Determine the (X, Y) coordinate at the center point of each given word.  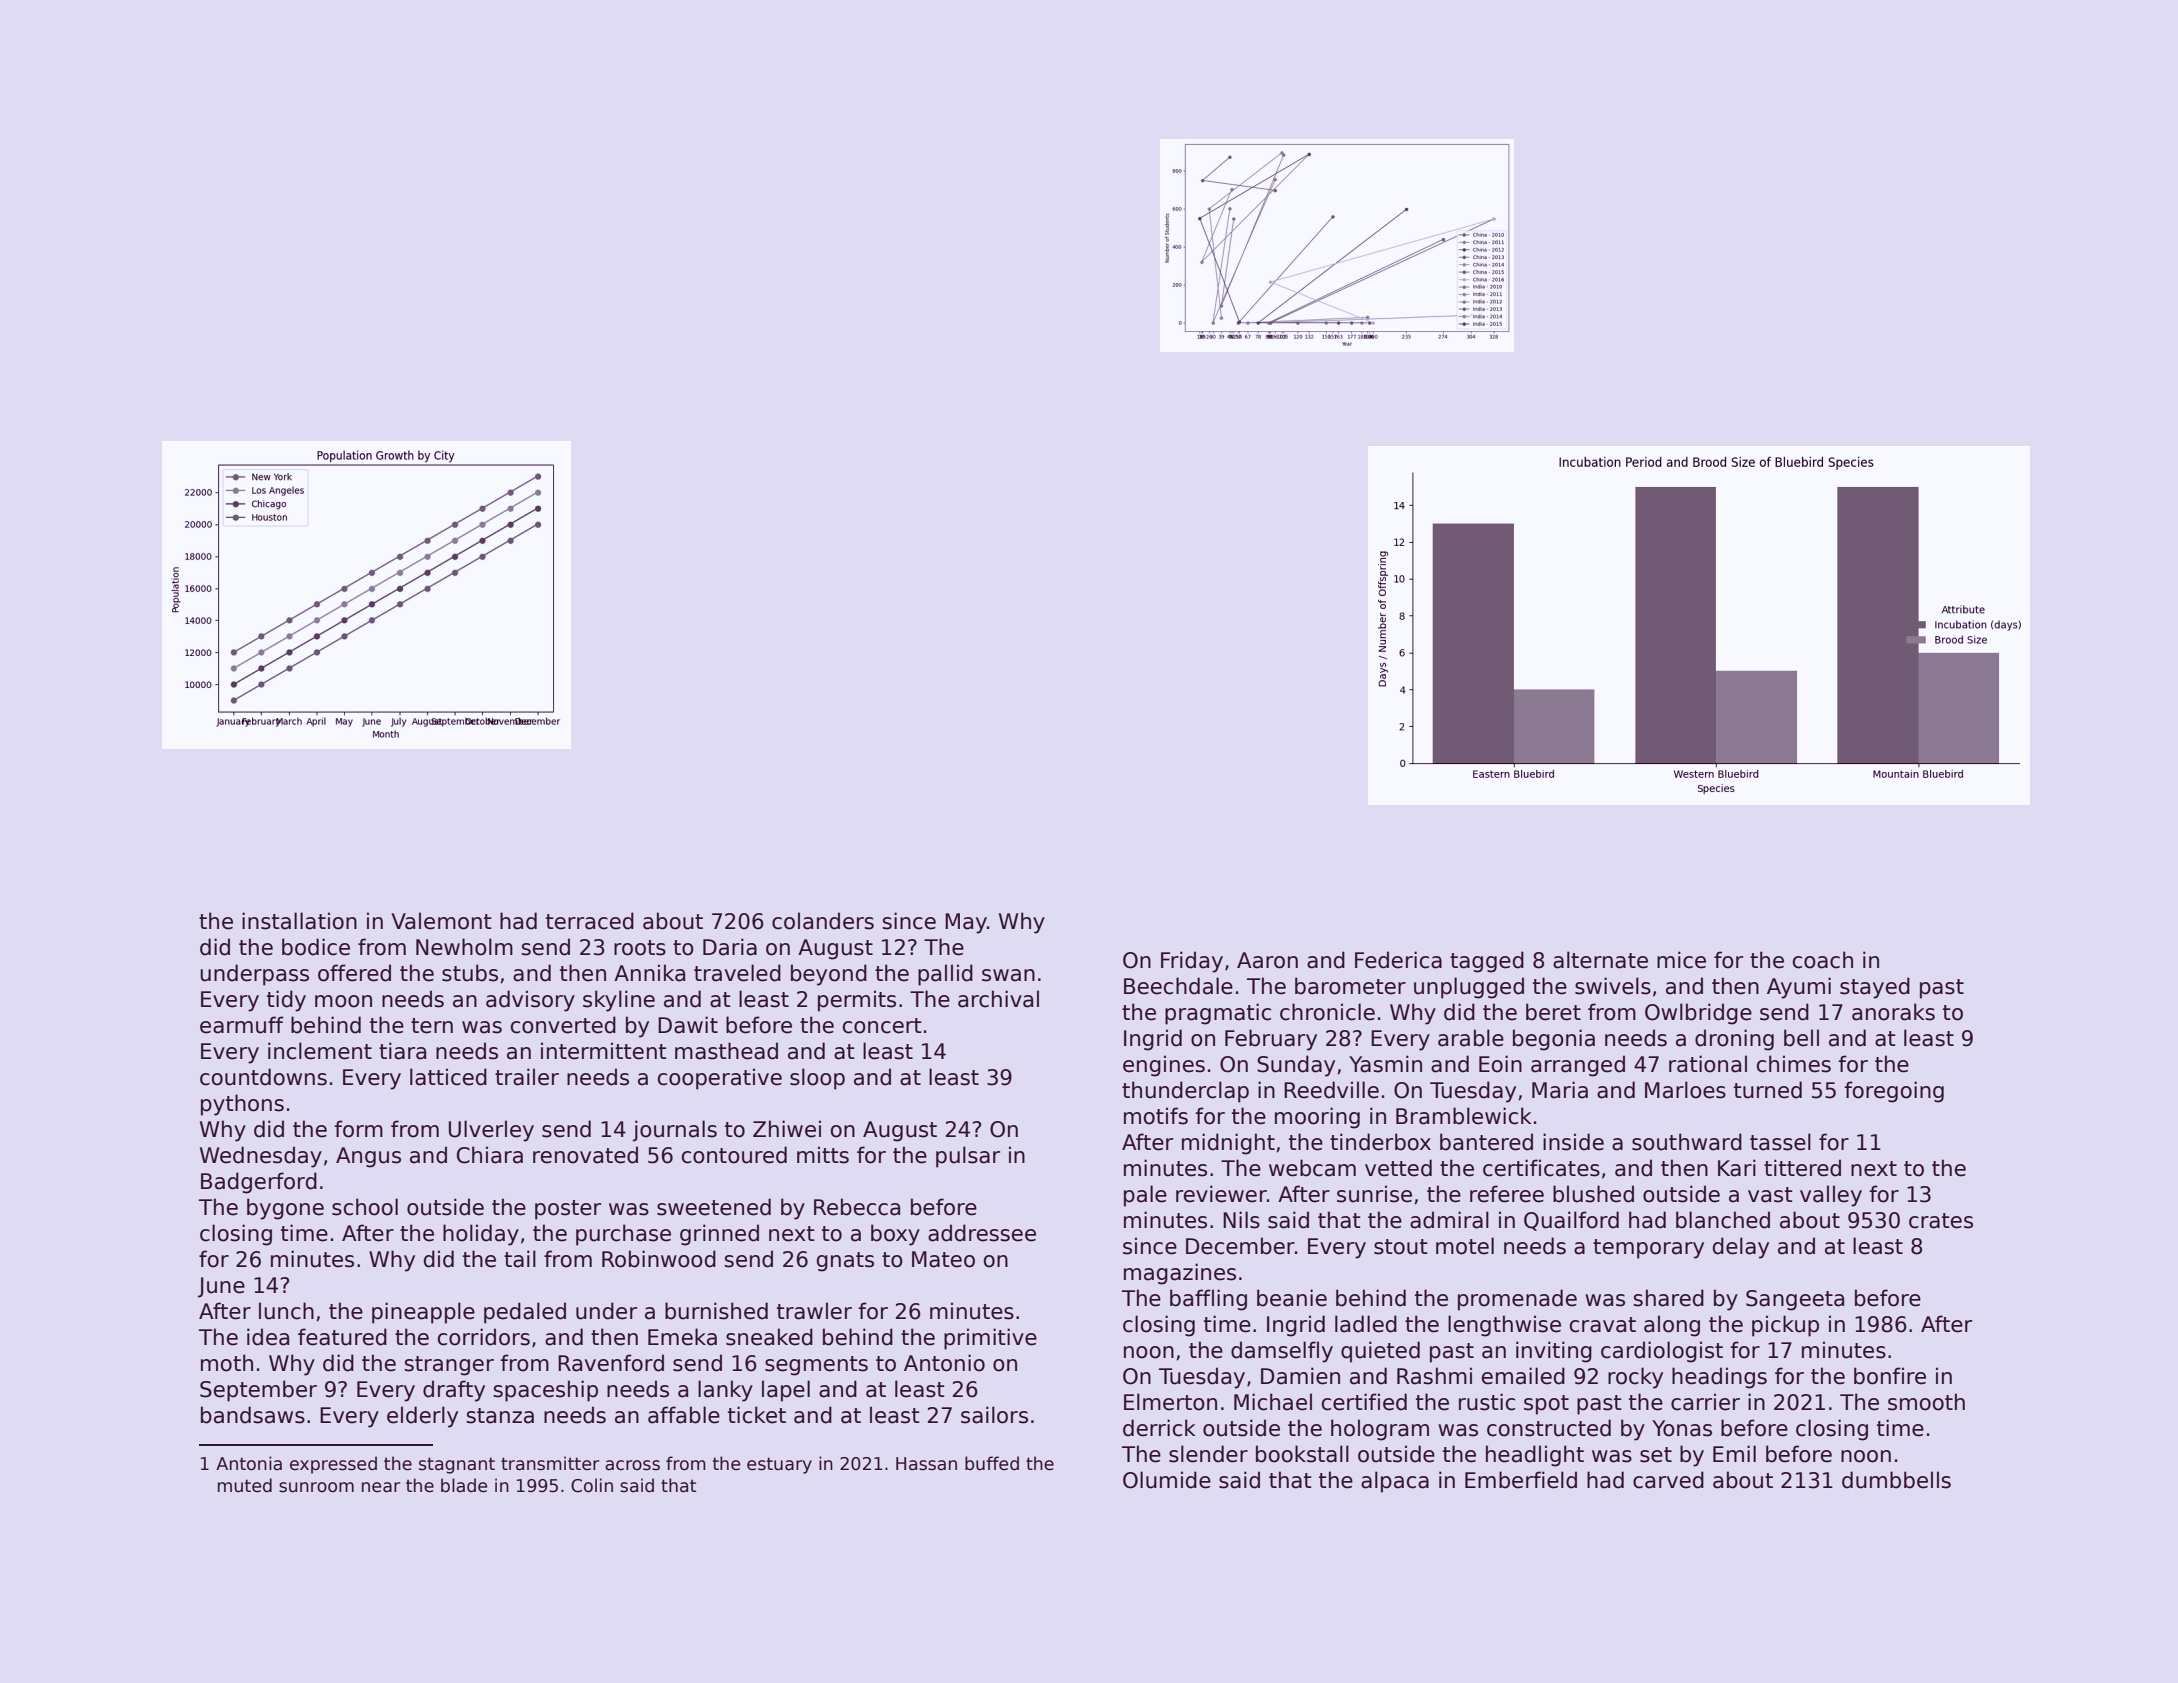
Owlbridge (1698, 1014)
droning (1734, 1040)
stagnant (457, 1465)
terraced (590, 921)
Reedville (1331, 1090)
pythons (242, 1105)
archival (998, 999)
